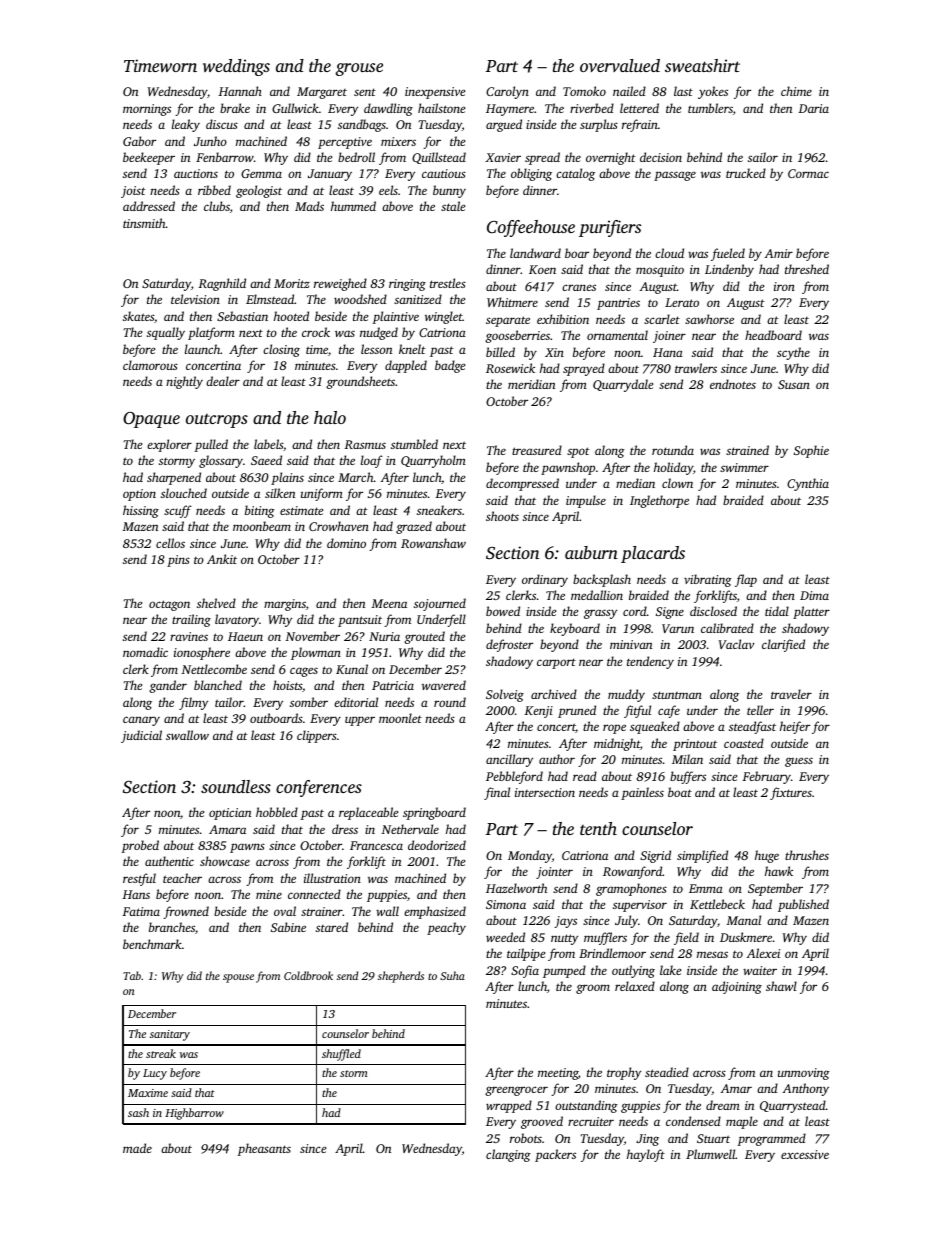 The image size is (952, 1233). Describe the element at coordinates (264, 1149) in the screenshot. I see `pheasants` at that location.
